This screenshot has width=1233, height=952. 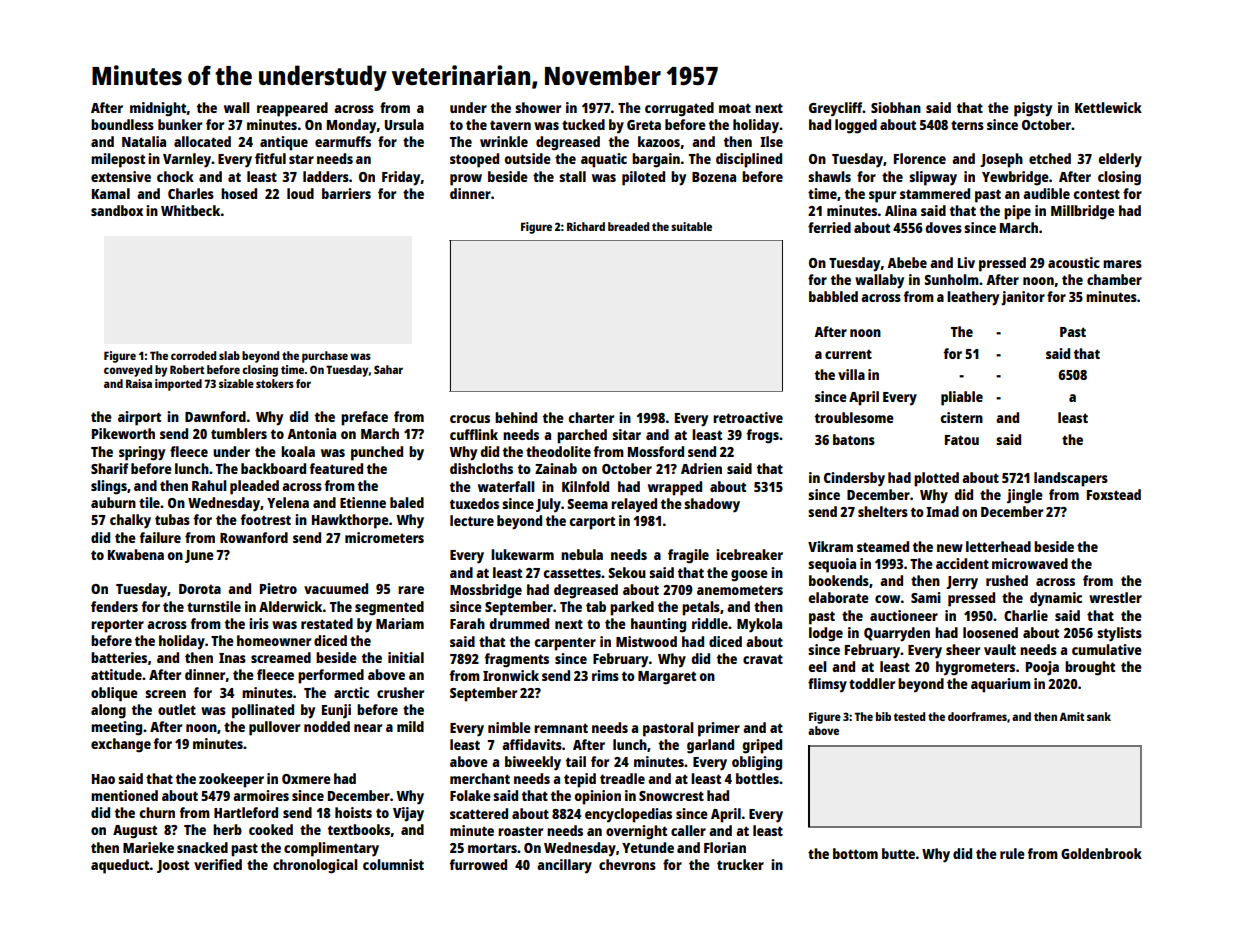 What do you see at coordinates (1108, 107) in the screenshot?
I see `Kettlewick` at bounding box center [1108, 107].
